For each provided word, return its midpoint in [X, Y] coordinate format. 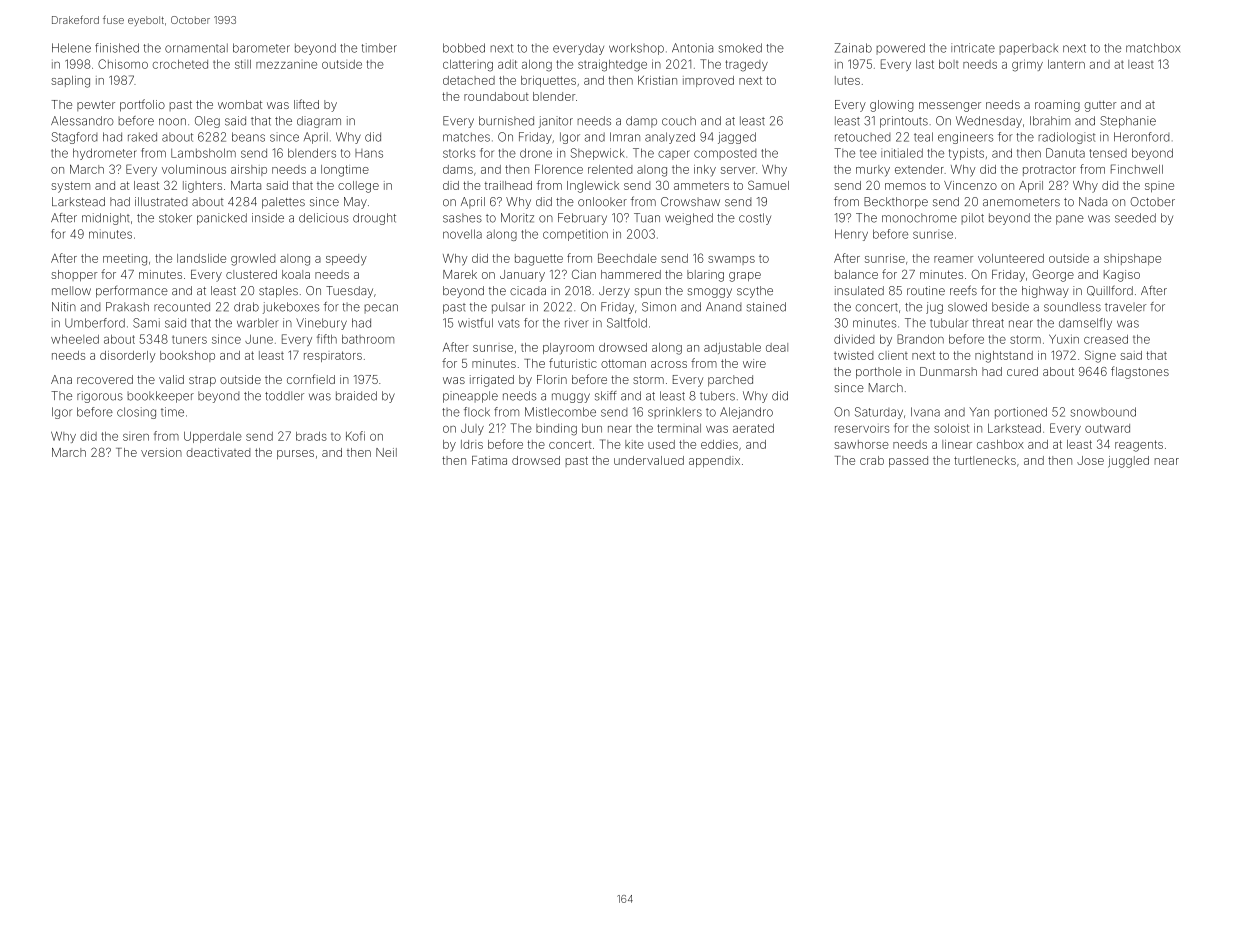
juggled [1128, 462]
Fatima [489, 460]
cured [1022, 371]
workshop [636, 49]
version [161, 452]
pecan [381, 308]
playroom [568, 349]
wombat [240, 104]
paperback [1028, 49]
